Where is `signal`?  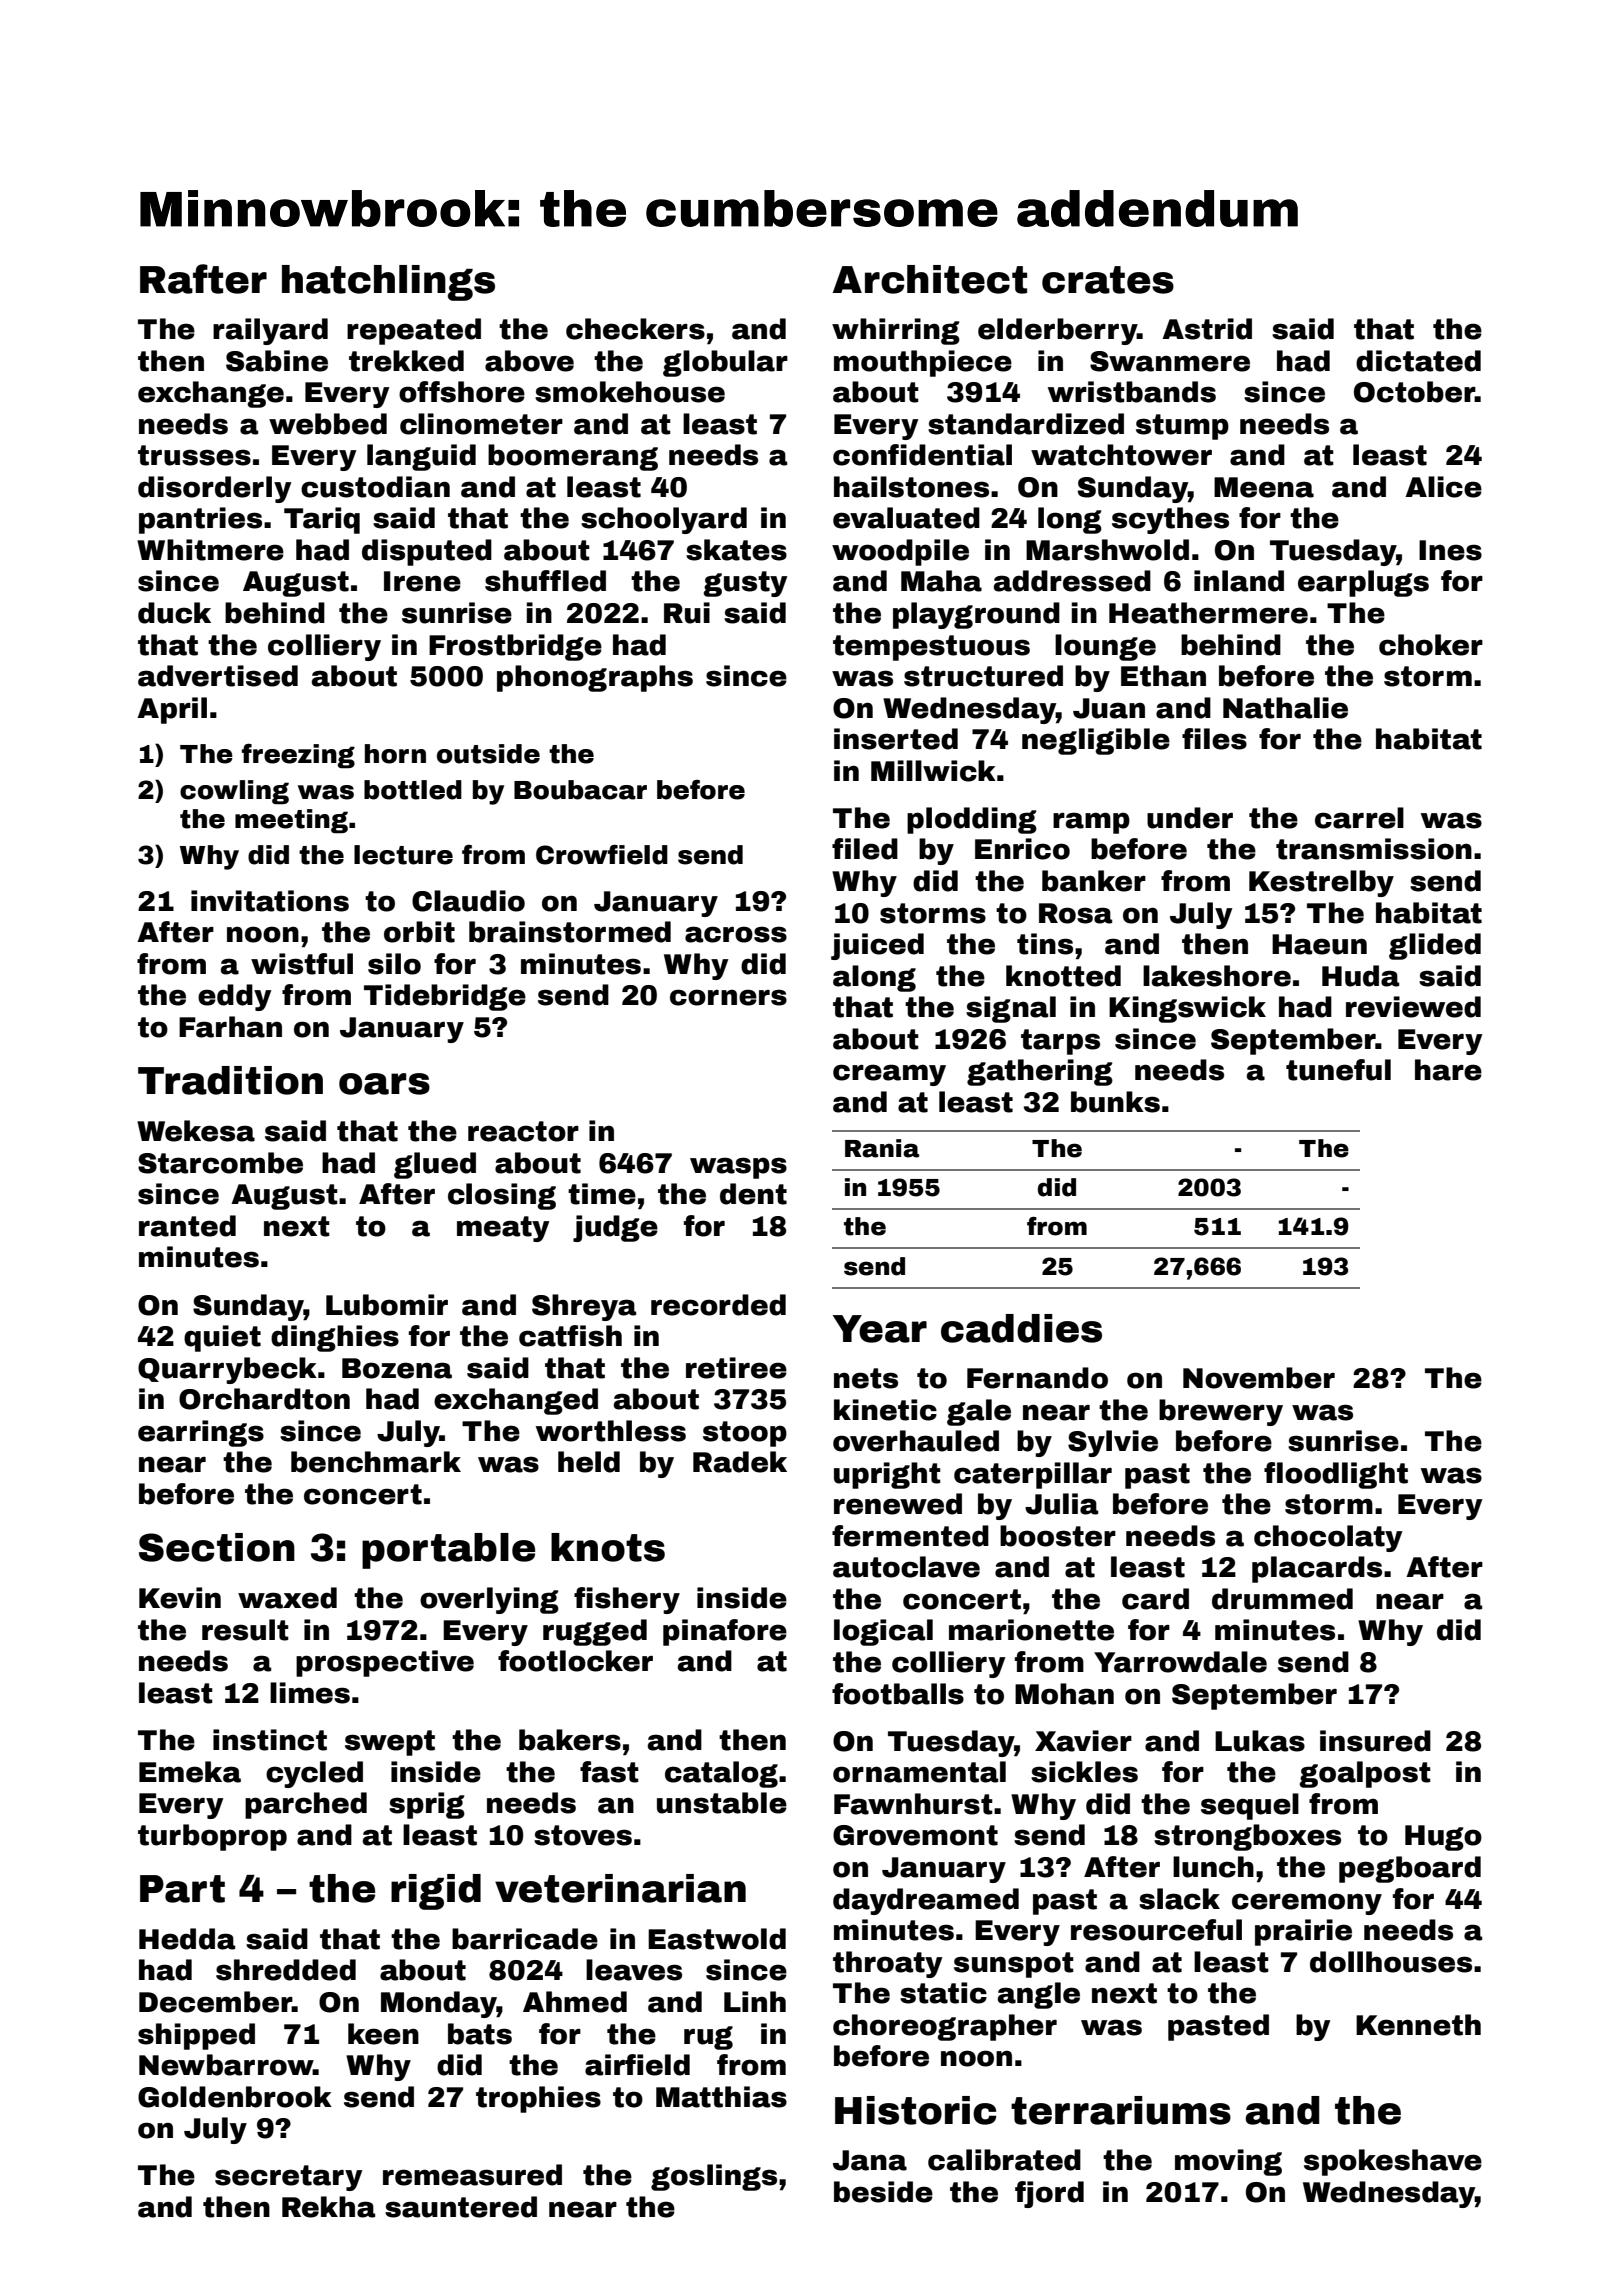 signal is located at coordinates (1011, 1009).
